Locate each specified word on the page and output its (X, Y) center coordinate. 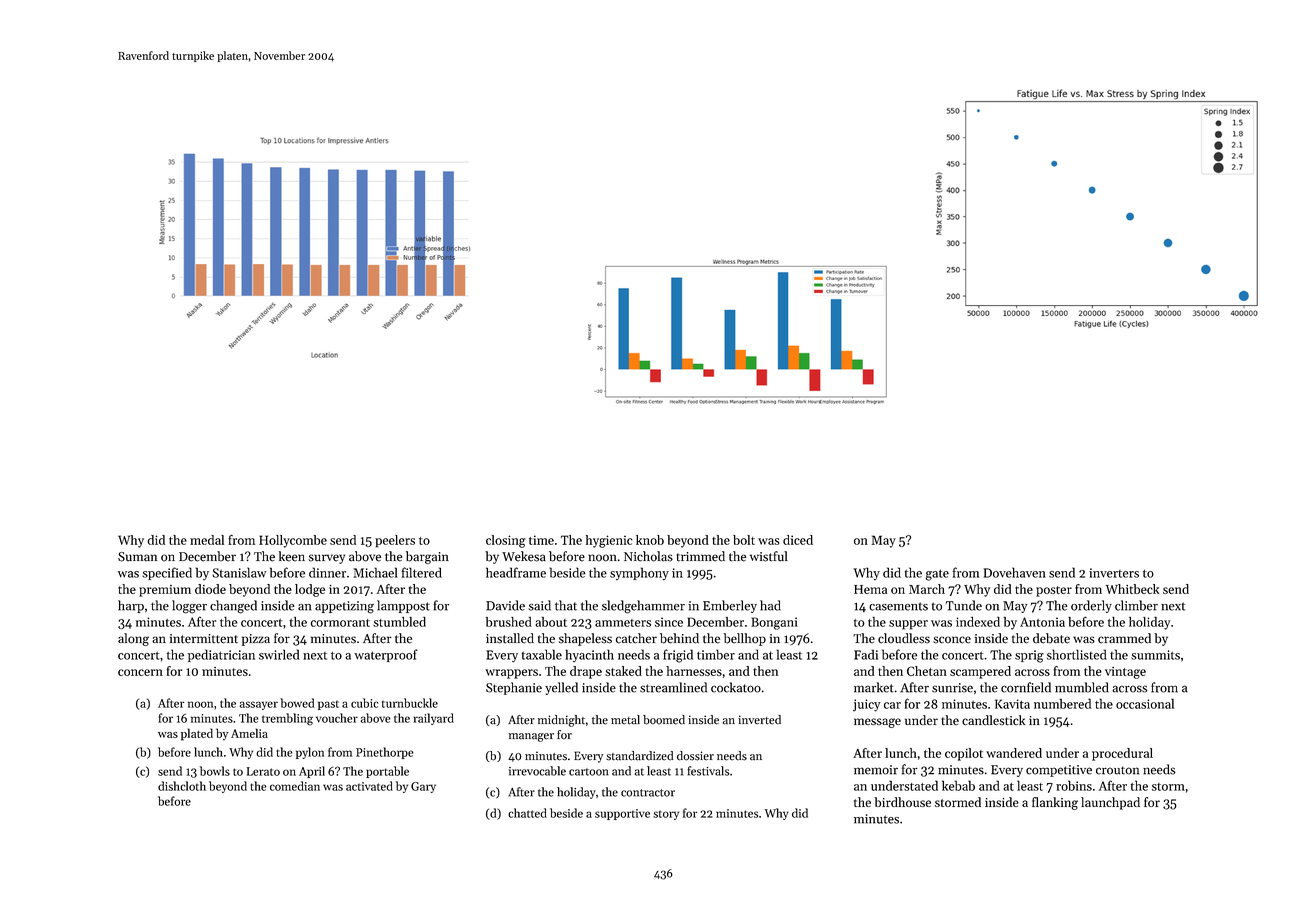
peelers (395, 541)
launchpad (1110, 803)
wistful (769, 556)
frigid (678, 656)
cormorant (340, 623)
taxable (541, 654)
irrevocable (537, 771)
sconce (952, 640)
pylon (310, 753)
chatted (527, 813)
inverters (1114, 573)
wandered (1014, 753)
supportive (622, 814)
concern (140, 672)
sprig (1029, 656)
